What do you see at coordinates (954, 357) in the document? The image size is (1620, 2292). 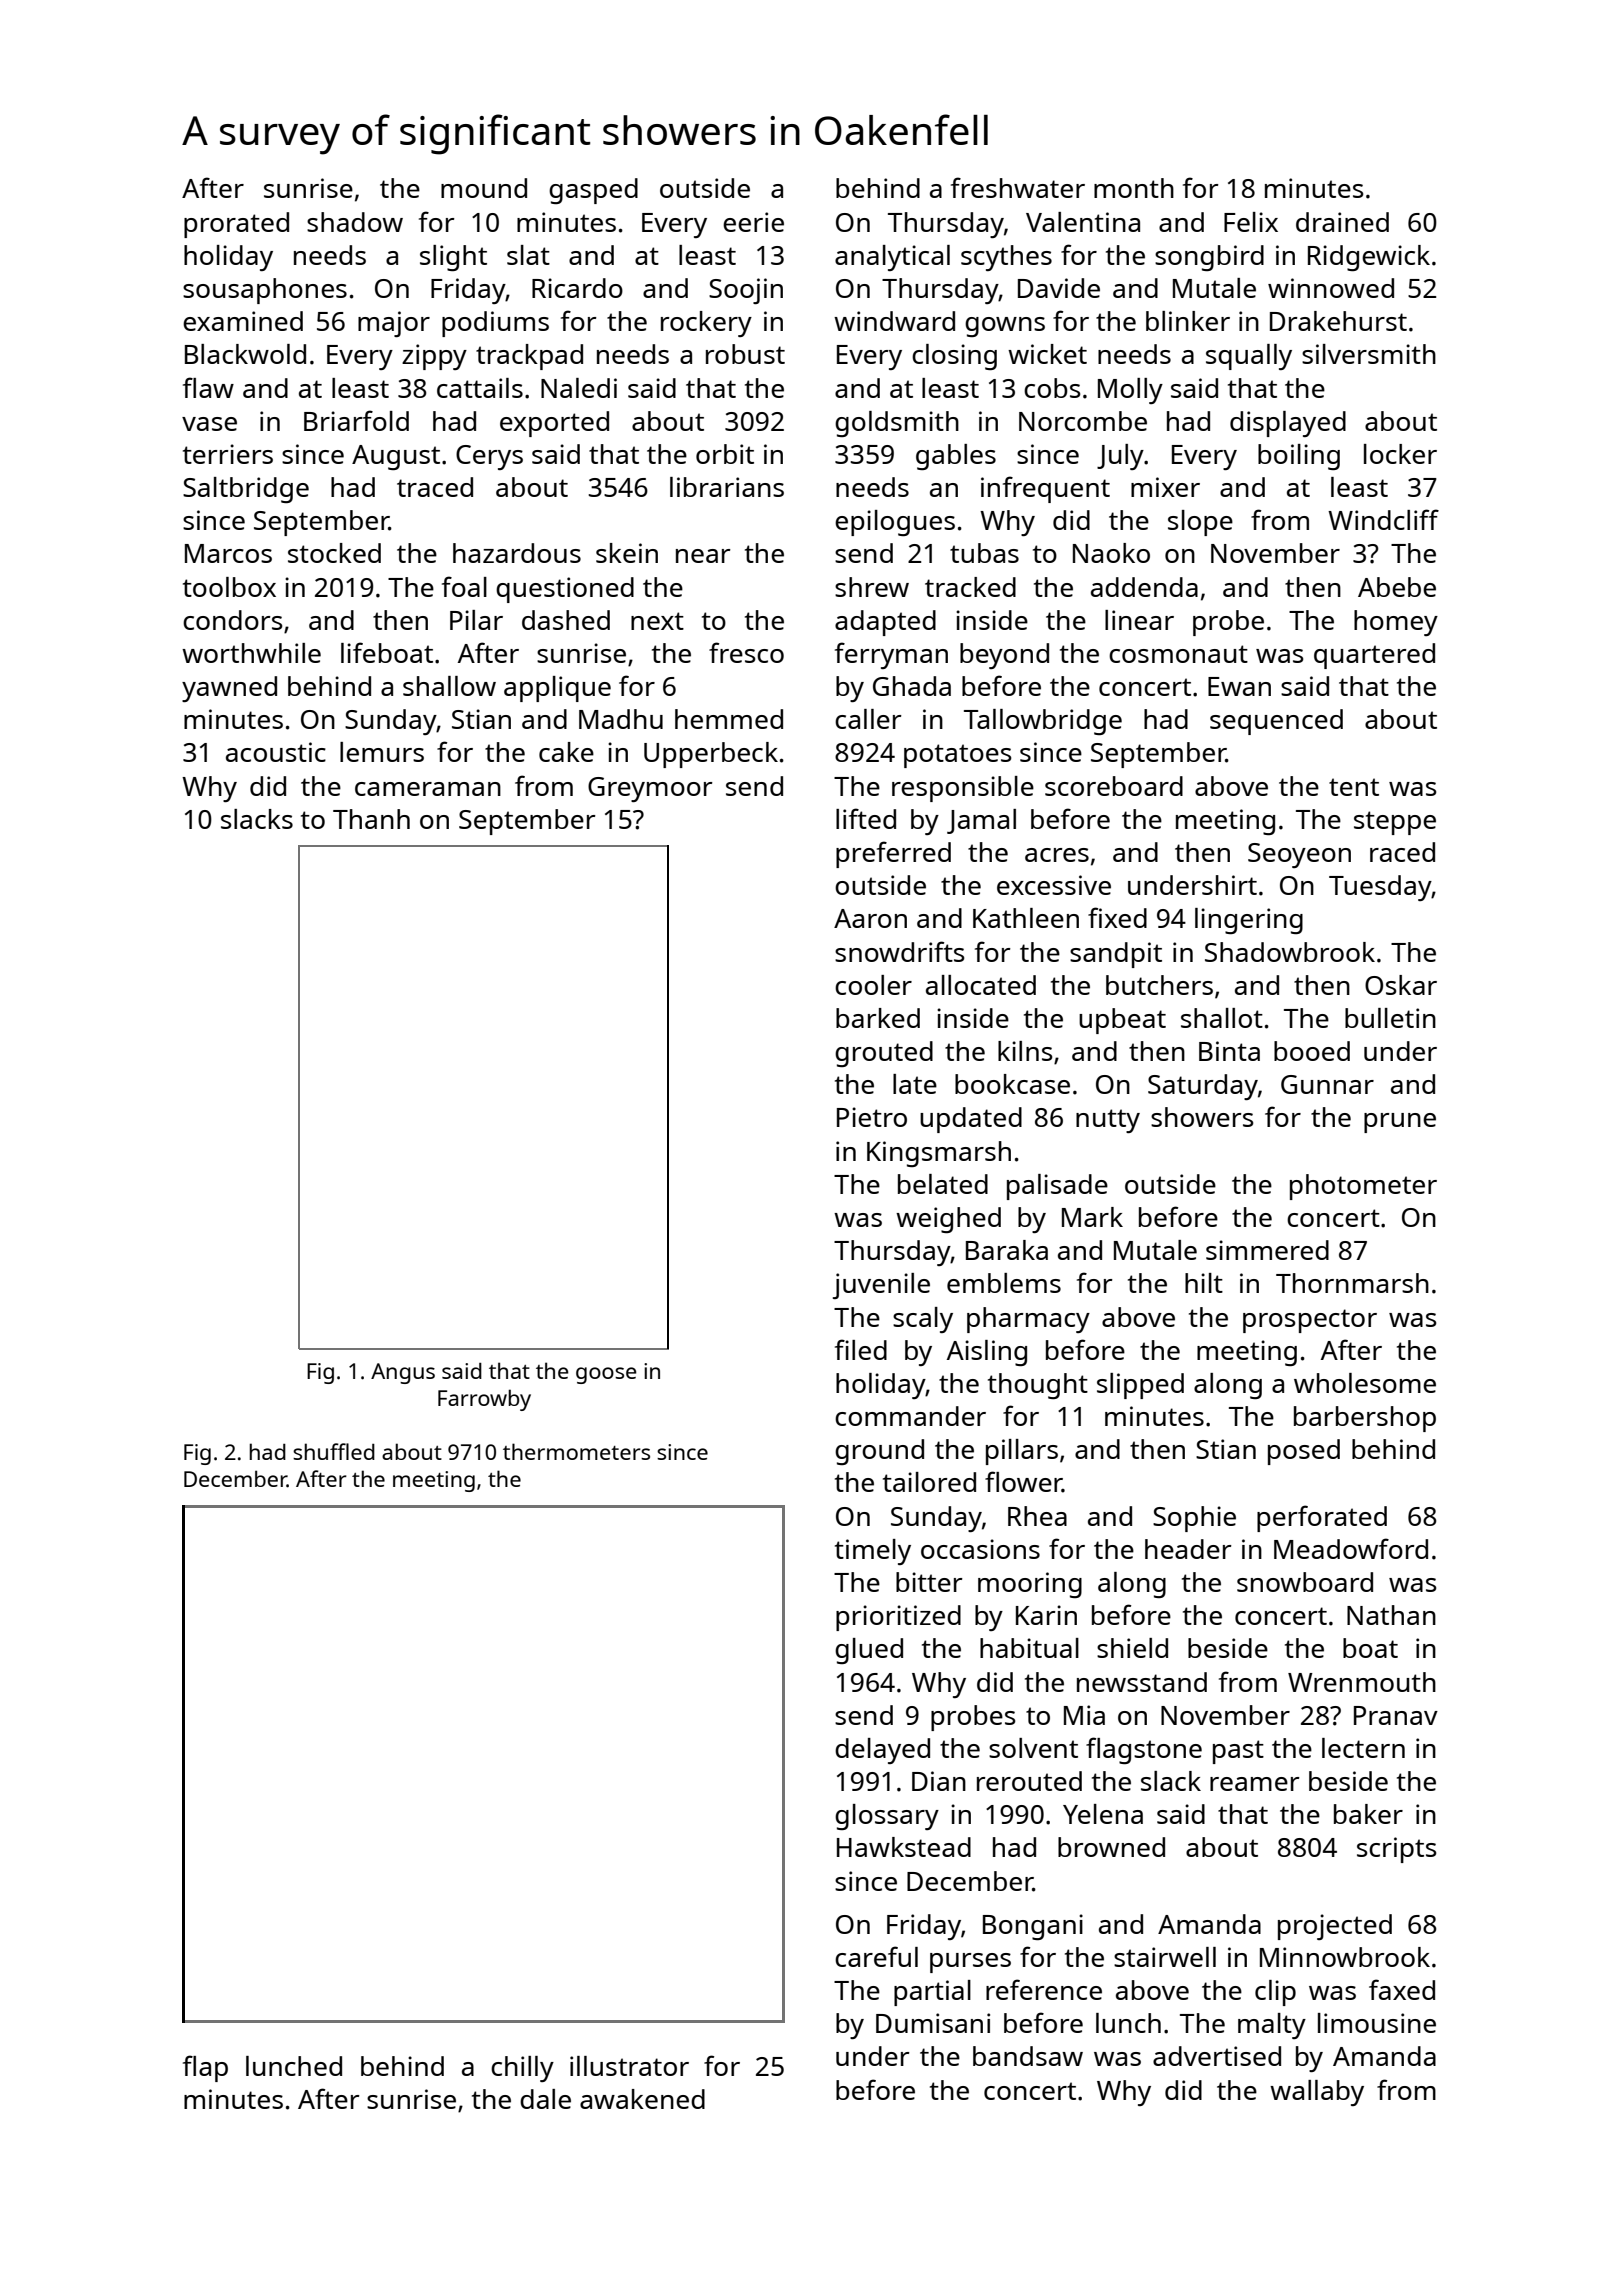 I see `closing` at bounding box center [954, 357].
